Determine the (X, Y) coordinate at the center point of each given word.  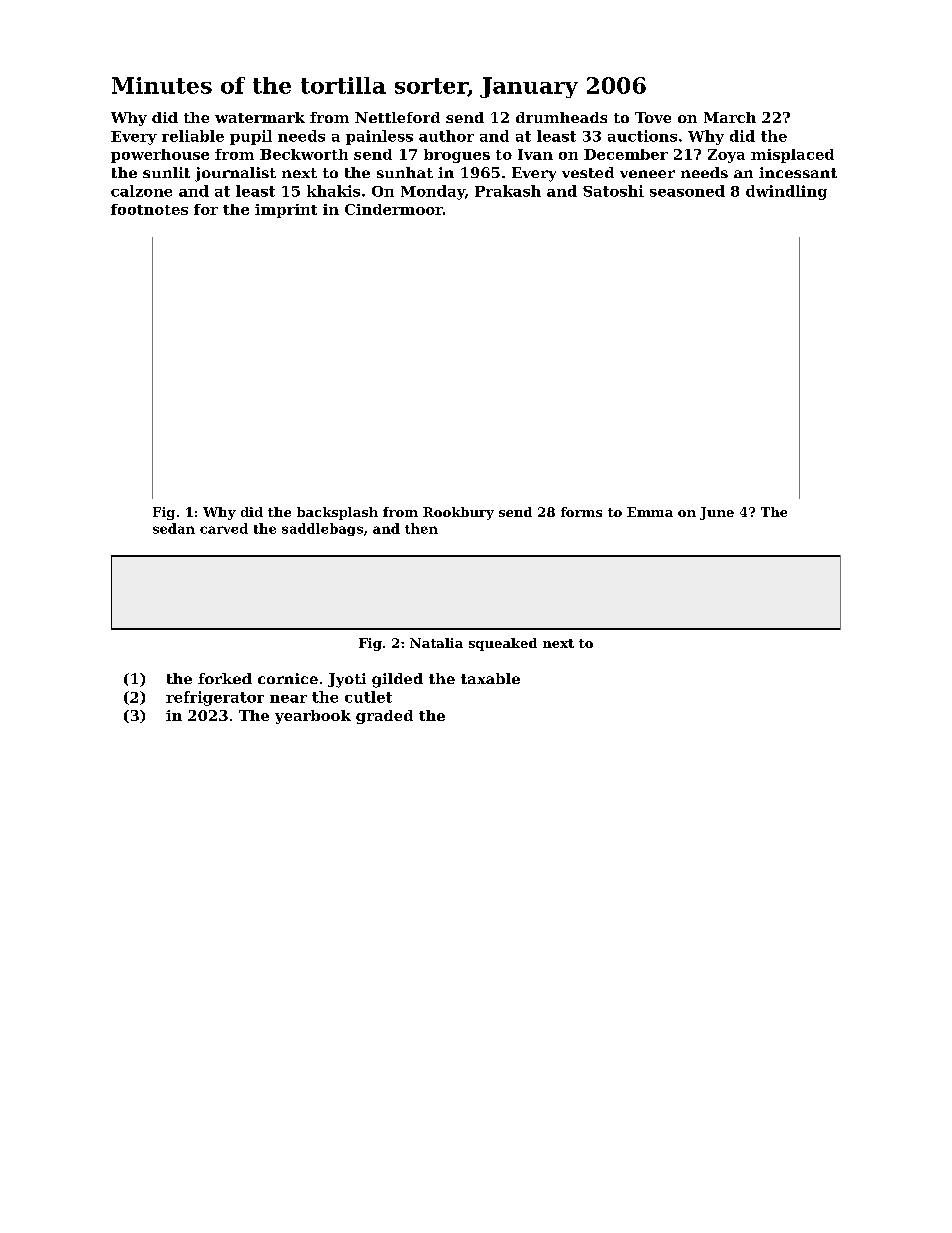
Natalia (436, 643)
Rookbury (458, 513)
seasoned (687, 191)
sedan (174, 528)
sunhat (405, 172)
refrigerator (215, 698)
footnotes (149, 209)
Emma (650, 512)
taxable (490, 678)
